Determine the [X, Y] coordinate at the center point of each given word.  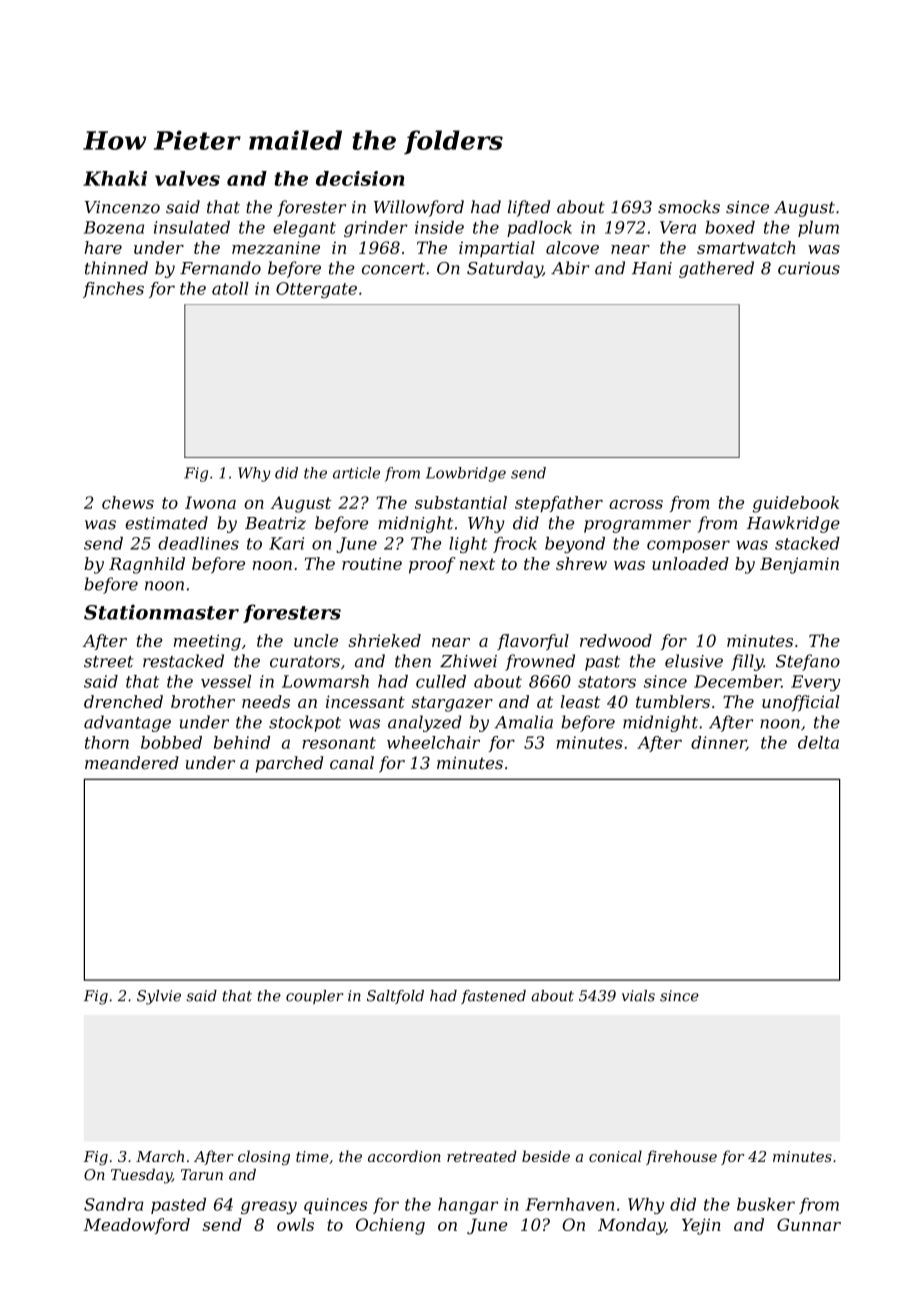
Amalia [523, 722]
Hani [652, 268]
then [413, 661]
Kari [286, 543]
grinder [376, 229]
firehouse [681, 1157]
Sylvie [159, 997]
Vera [678, 227]
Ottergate [316, 290]
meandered [132, 762]
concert [393, 269]
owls [295, 1224]
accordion [404, 1156]
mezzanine [276, 247]
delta [818, 742]
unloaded [690, 563]
